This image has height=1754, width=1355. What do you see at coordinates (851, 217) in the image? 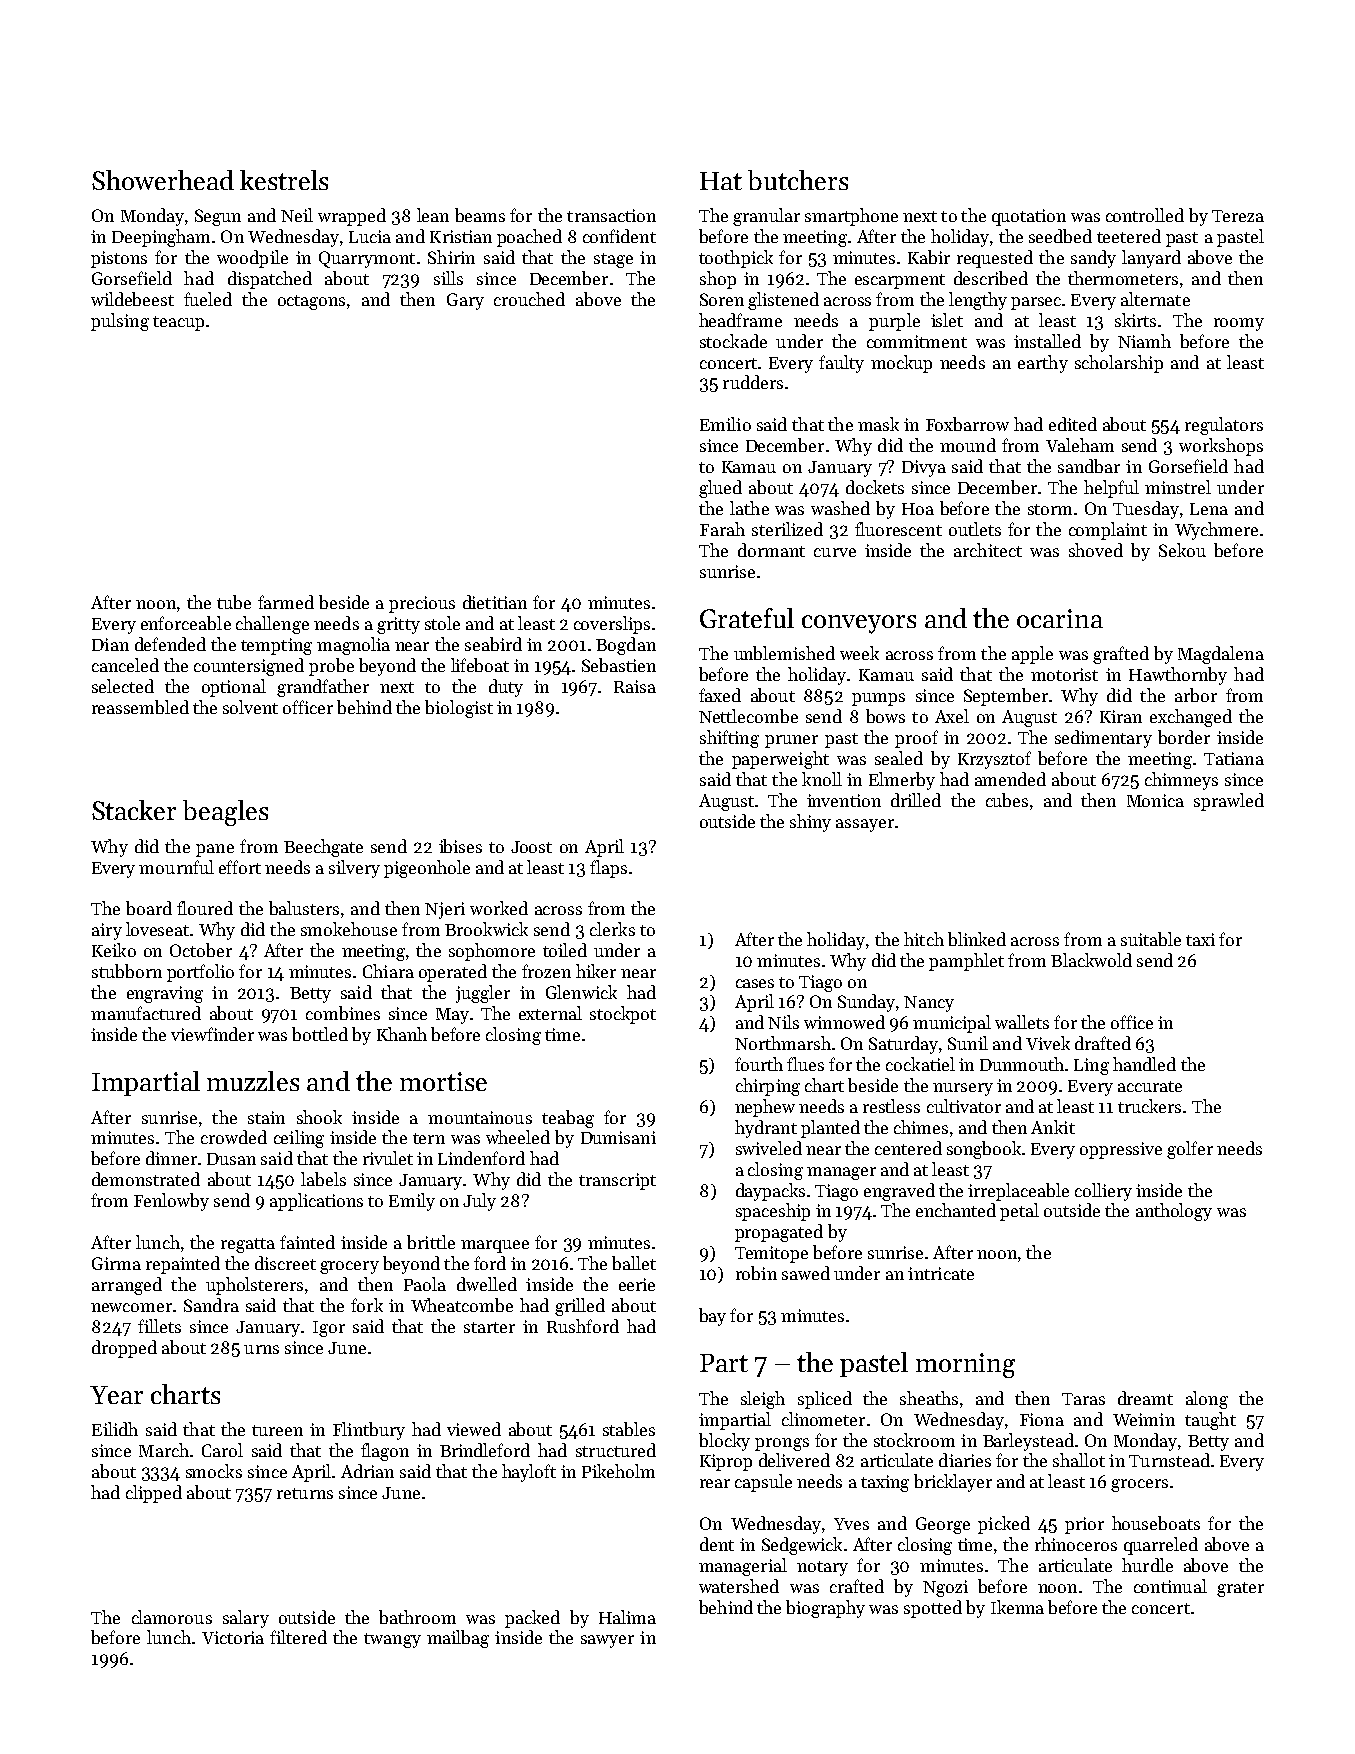
I see `smartphone` at bounding box center [851, 217].
